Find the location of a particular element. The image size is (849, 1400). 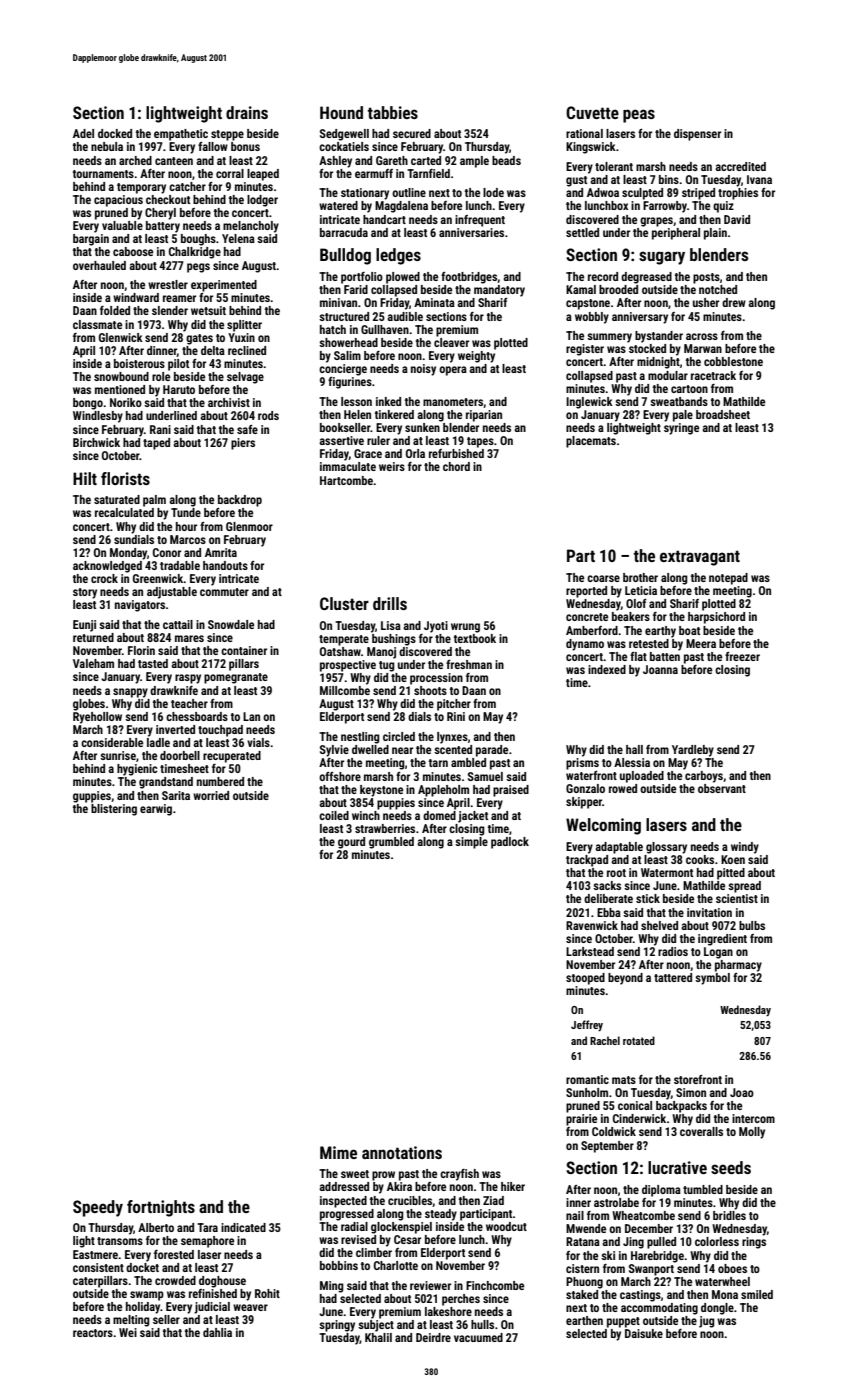

settled is located at coordinates (582, 232).
